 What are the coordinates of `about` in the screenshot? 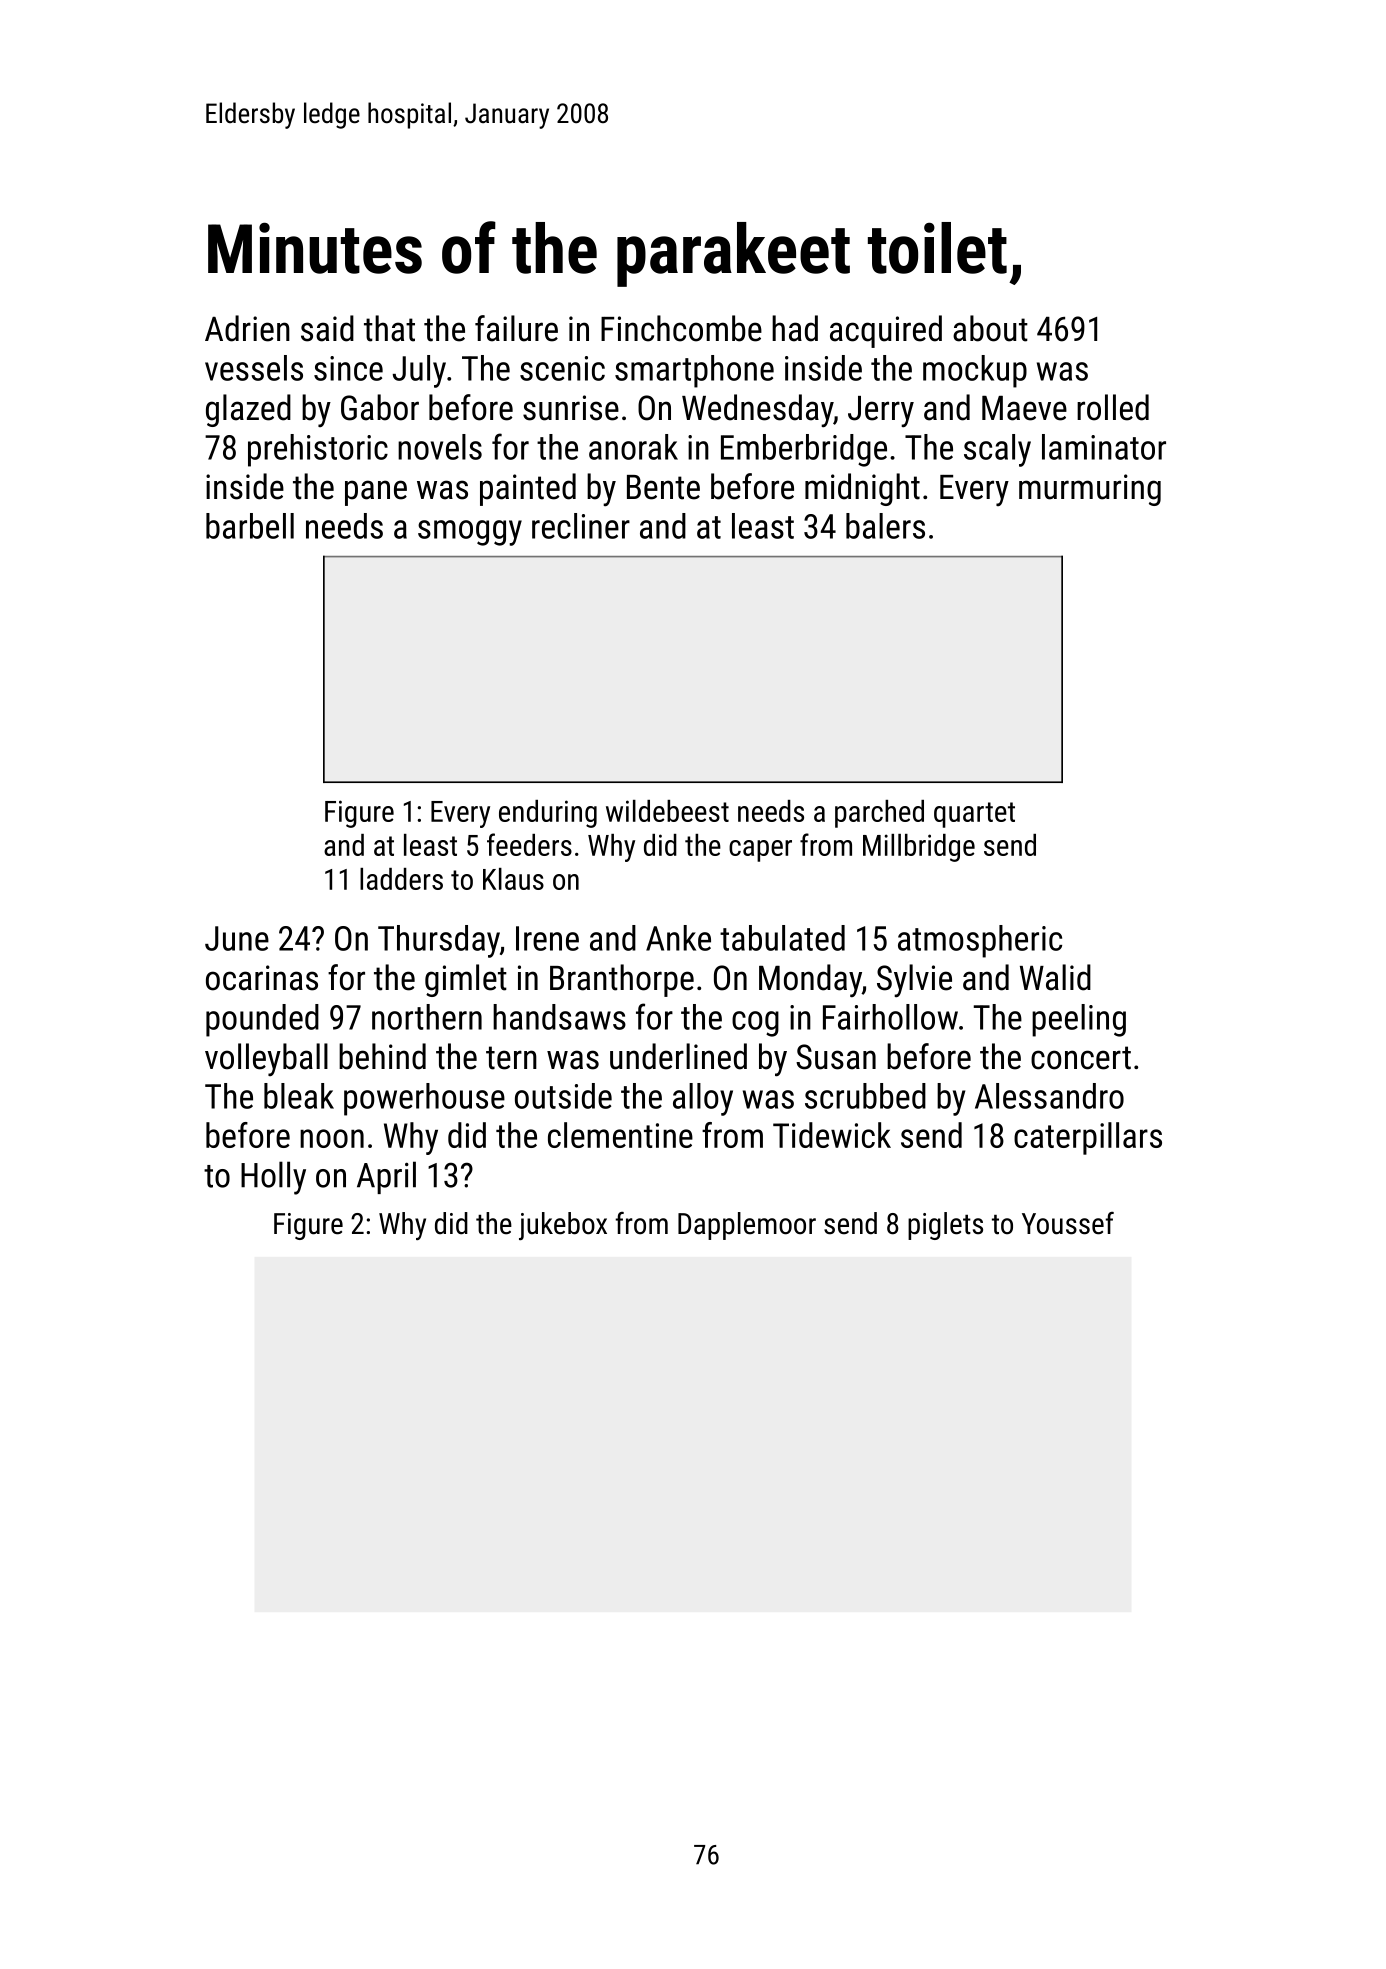 It's located at (990, 328).
